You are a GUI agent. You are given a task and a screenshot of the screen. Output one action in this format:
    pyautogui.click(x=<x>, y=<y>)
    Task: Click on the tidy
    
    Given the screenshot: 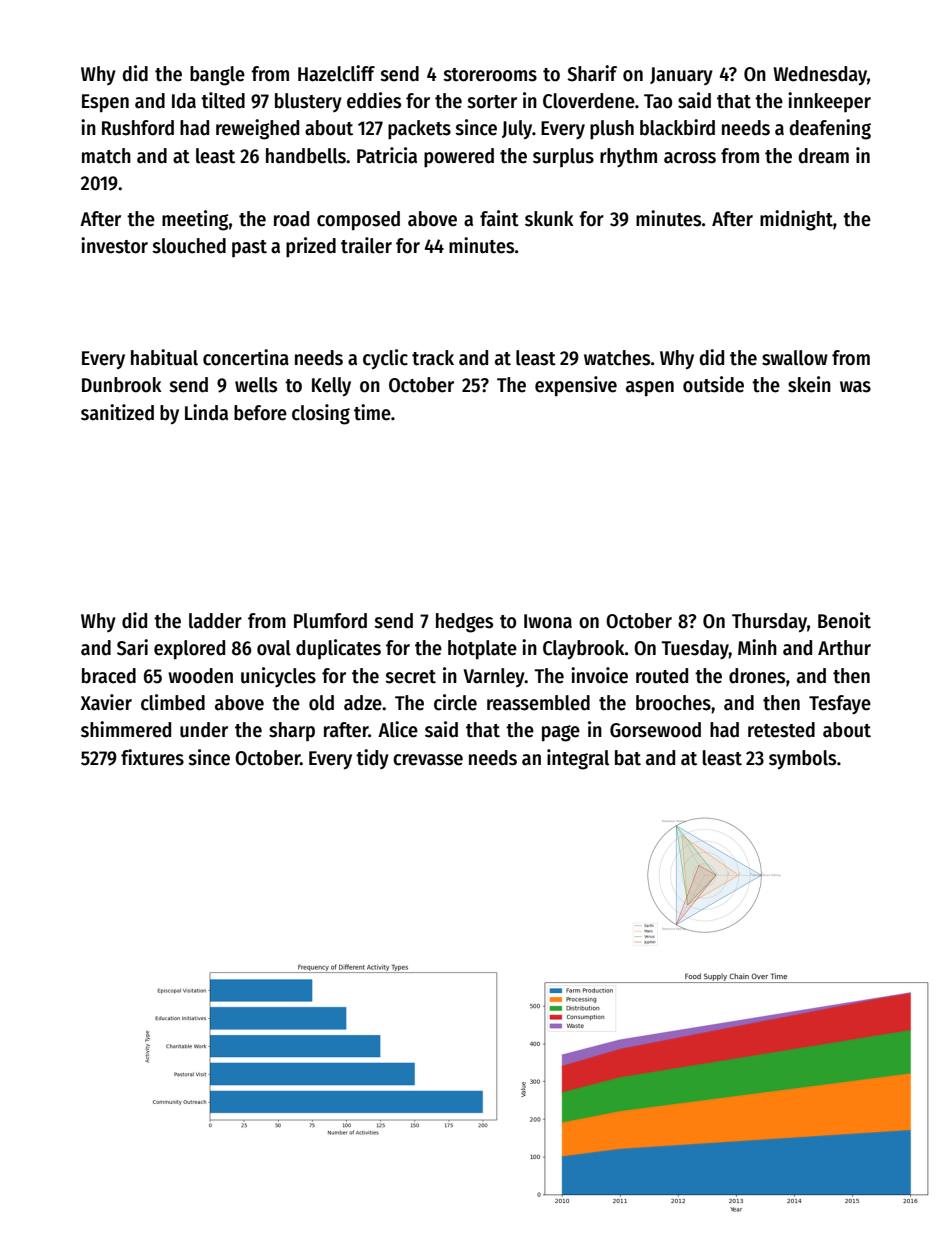 What is the action you would take?
    pyautogui.click(x=372, y=759)
